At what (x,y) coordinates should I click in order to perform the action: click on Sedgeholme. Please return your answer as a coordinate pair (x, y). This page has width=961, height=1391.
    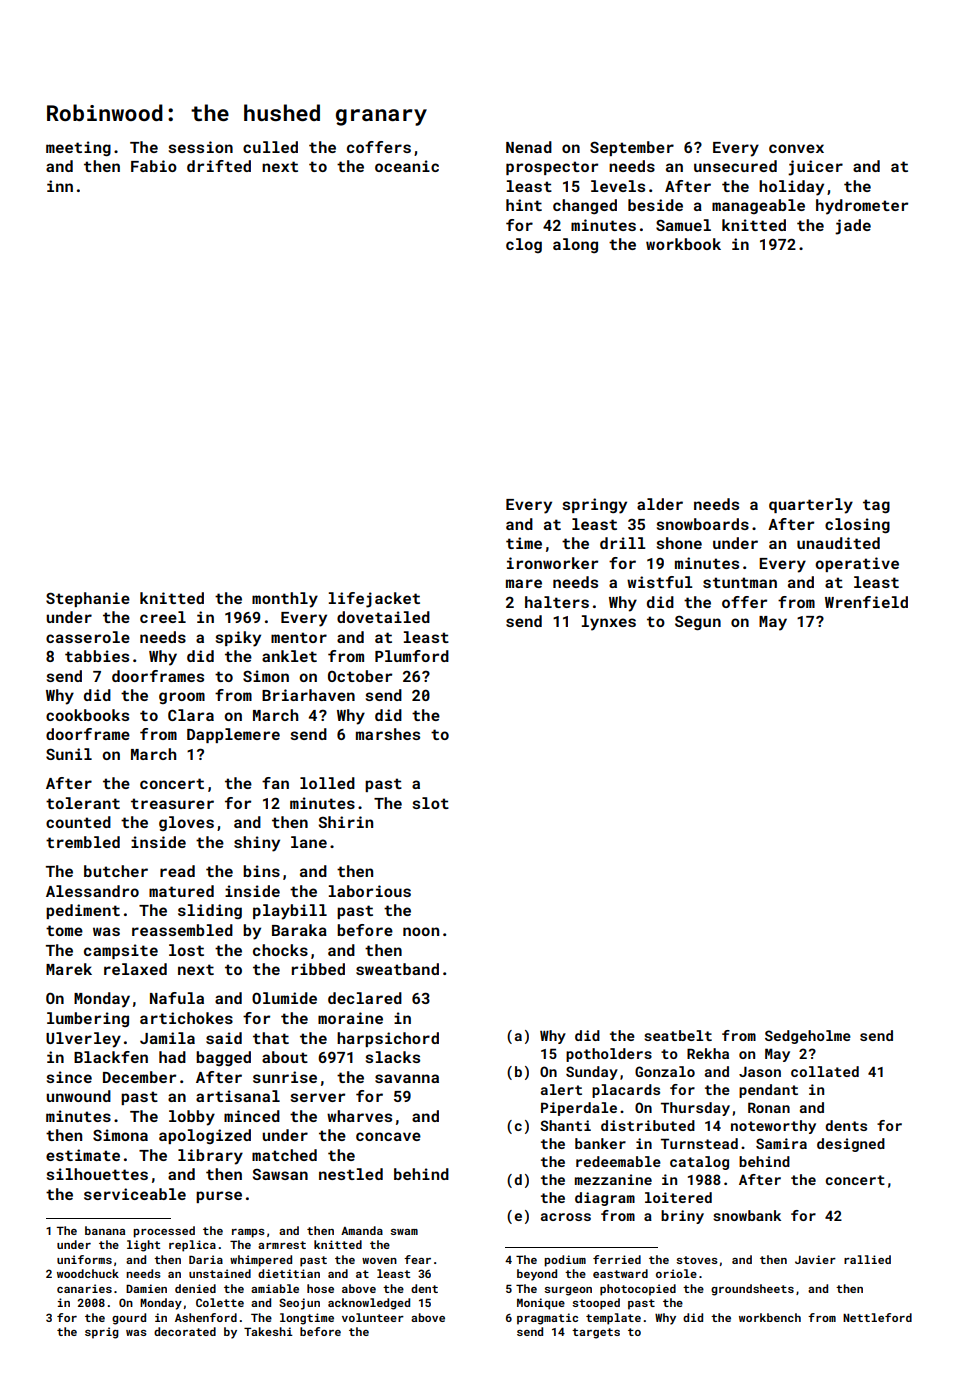
    Looking at the image, I should click on (808, 1037).
